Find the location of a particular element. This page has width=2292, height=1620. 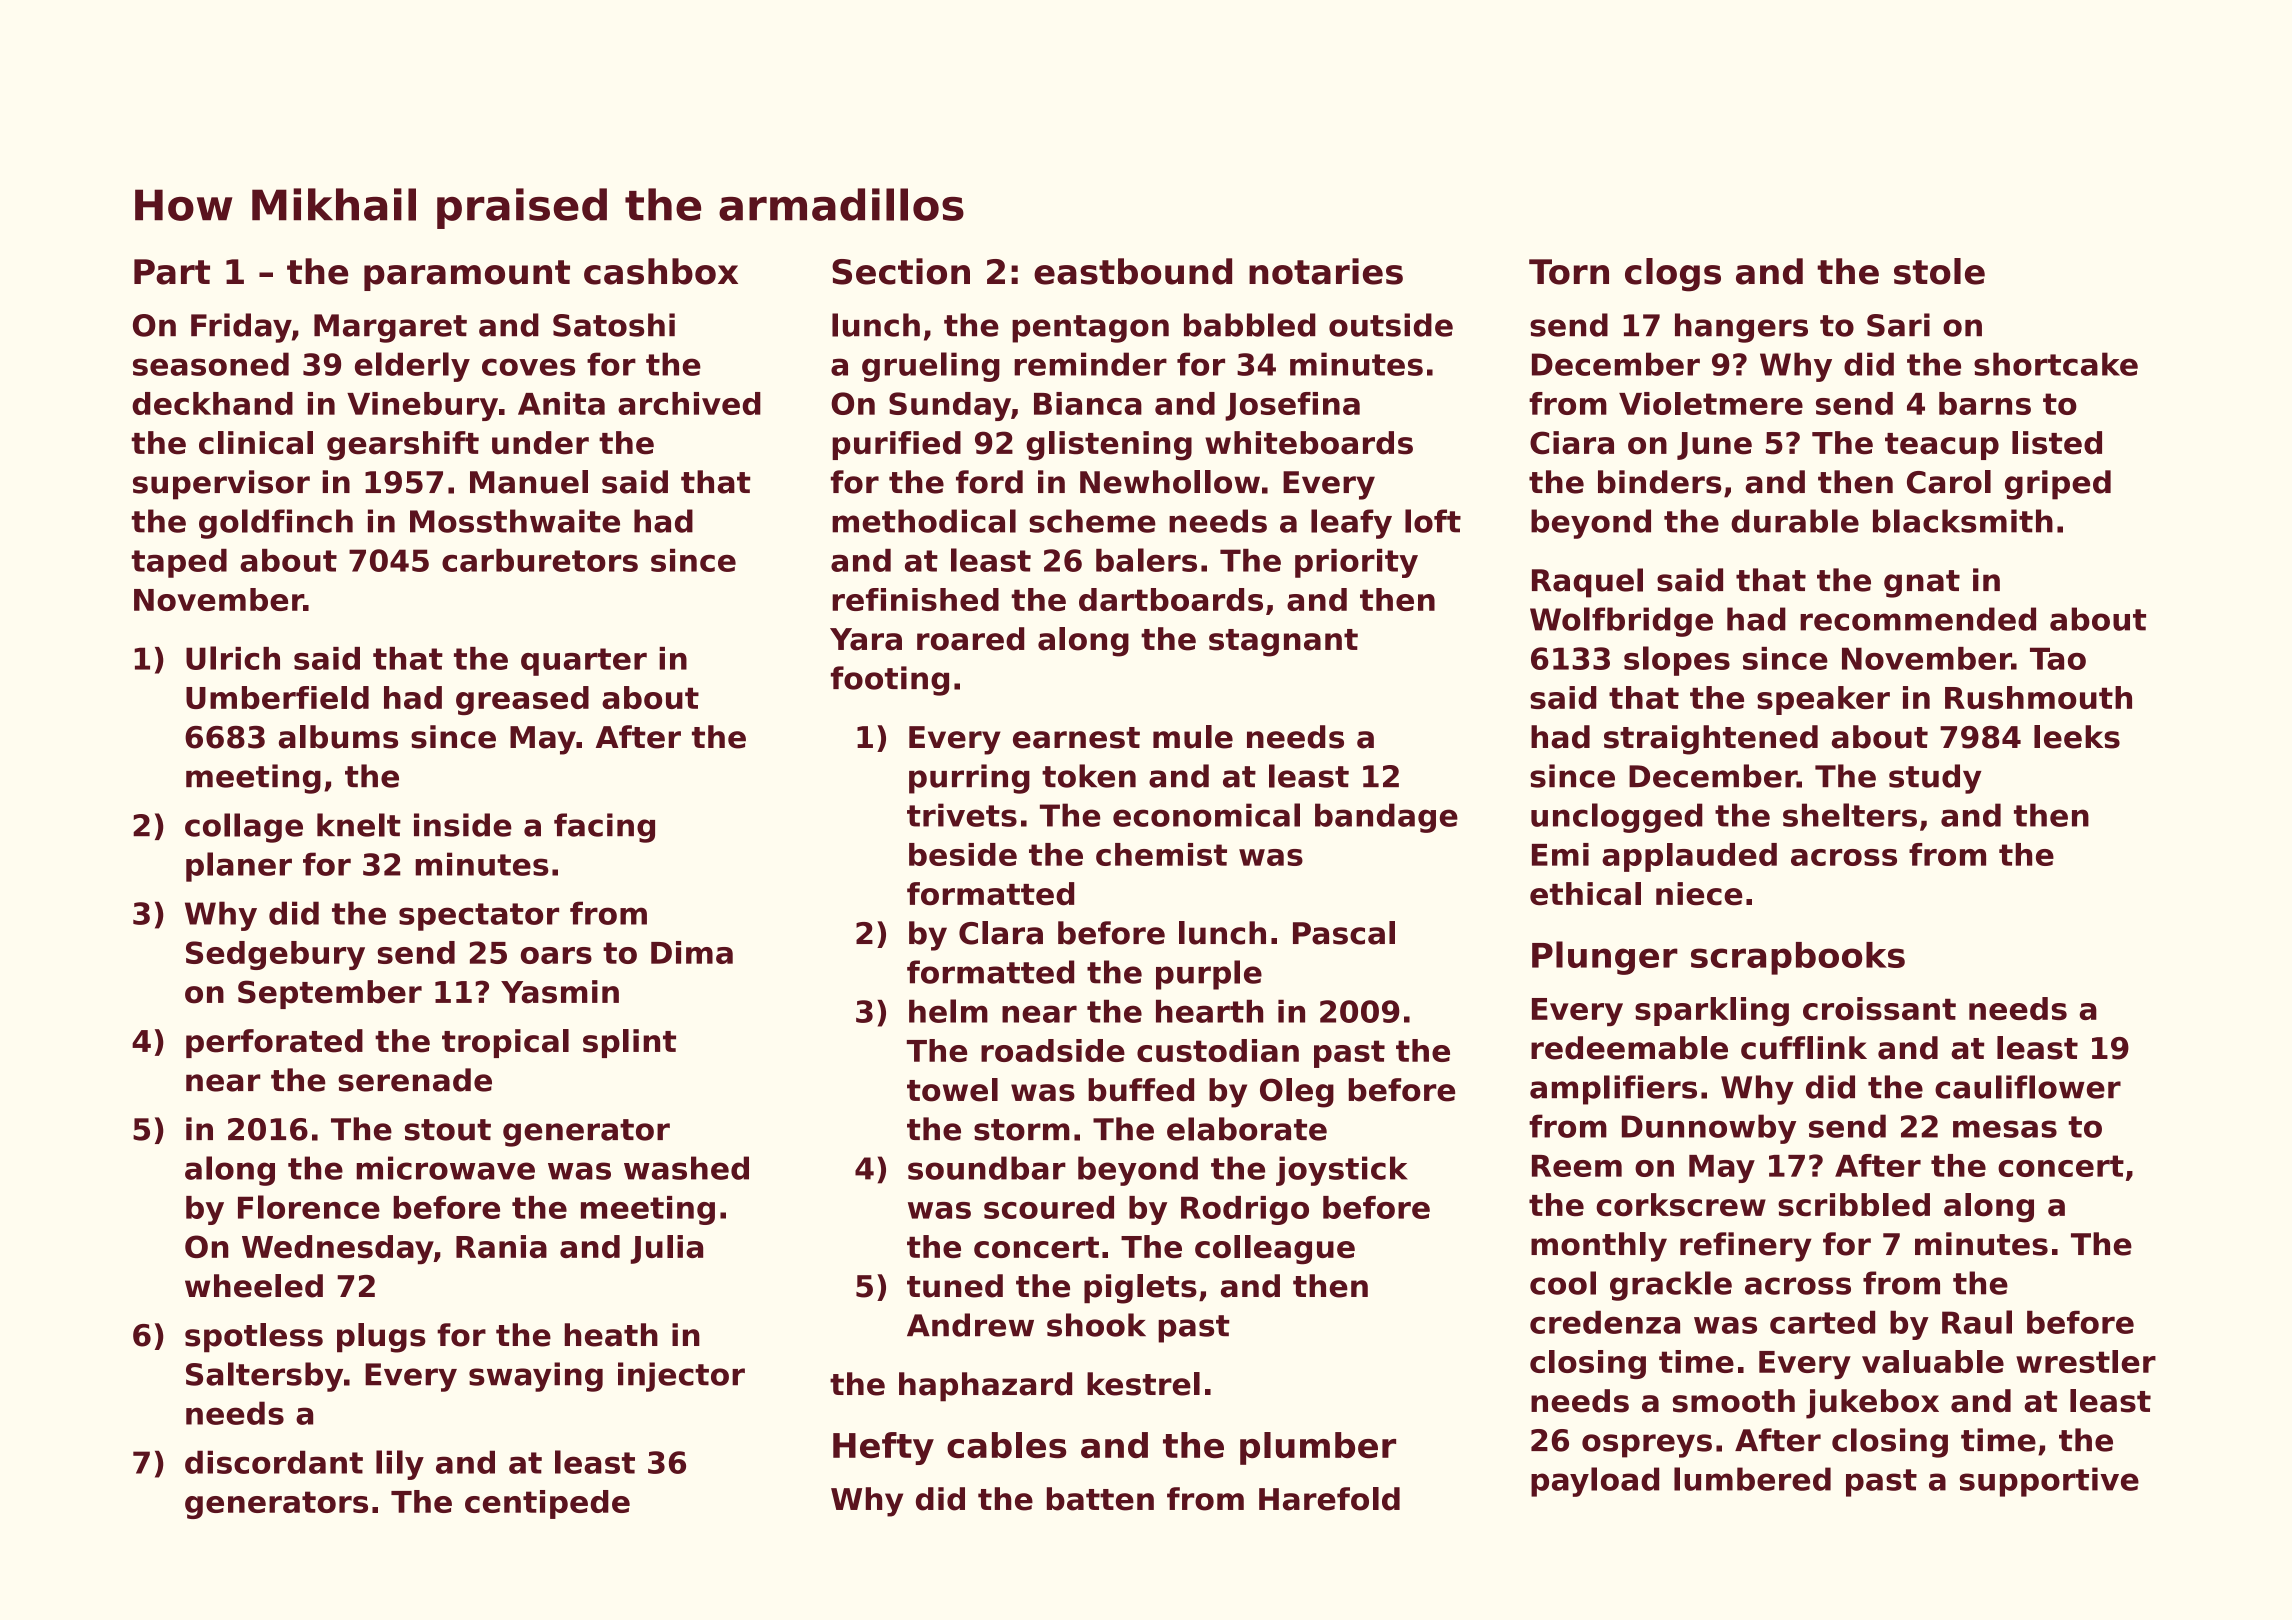

clogs is located at coordinates (1673, 275).
